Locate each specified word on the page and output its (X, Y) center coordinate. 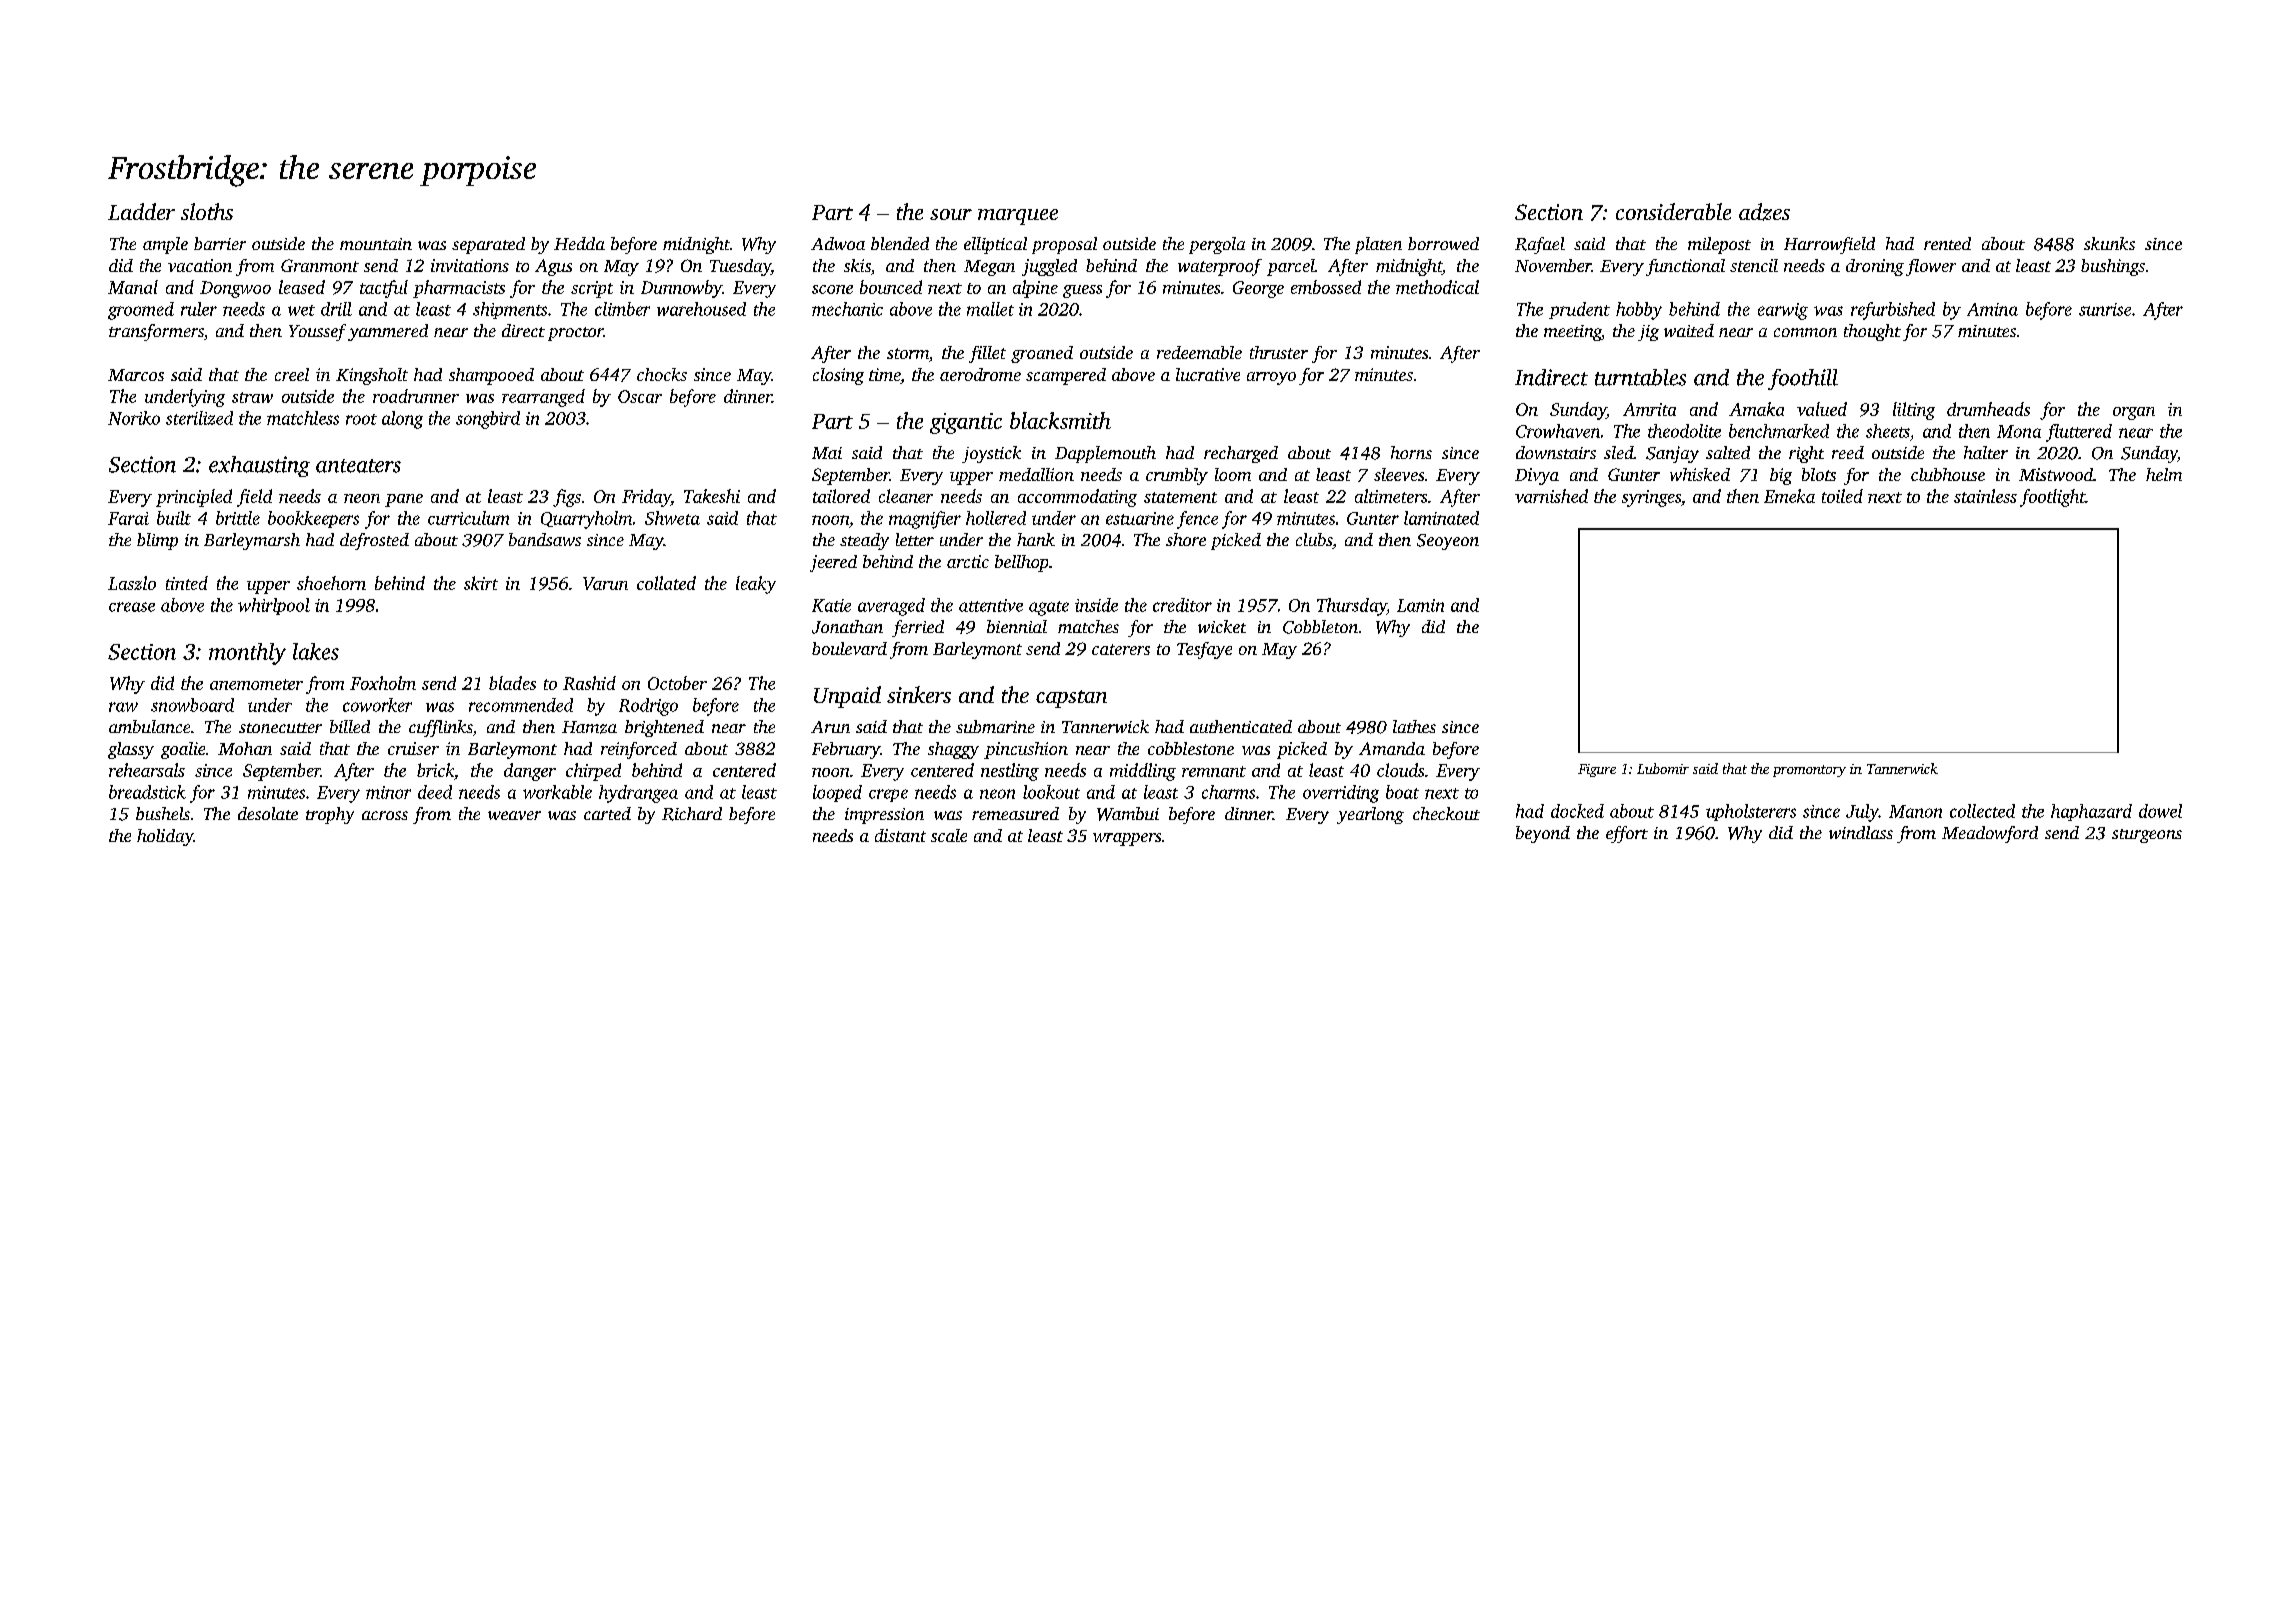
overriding (1341, 794)
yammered (388, 332)
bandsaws (545, 539)
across (385, 815)
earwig (1783, 311)
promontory (1809, 771)
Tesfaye (1204, 650)
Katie (831, 605)
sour (951, 214)
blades (512, 683)
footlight (2052, 498)
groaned (1042, 354)
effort (1627, 834)
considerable (1673, 211)
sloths (207, 211)
